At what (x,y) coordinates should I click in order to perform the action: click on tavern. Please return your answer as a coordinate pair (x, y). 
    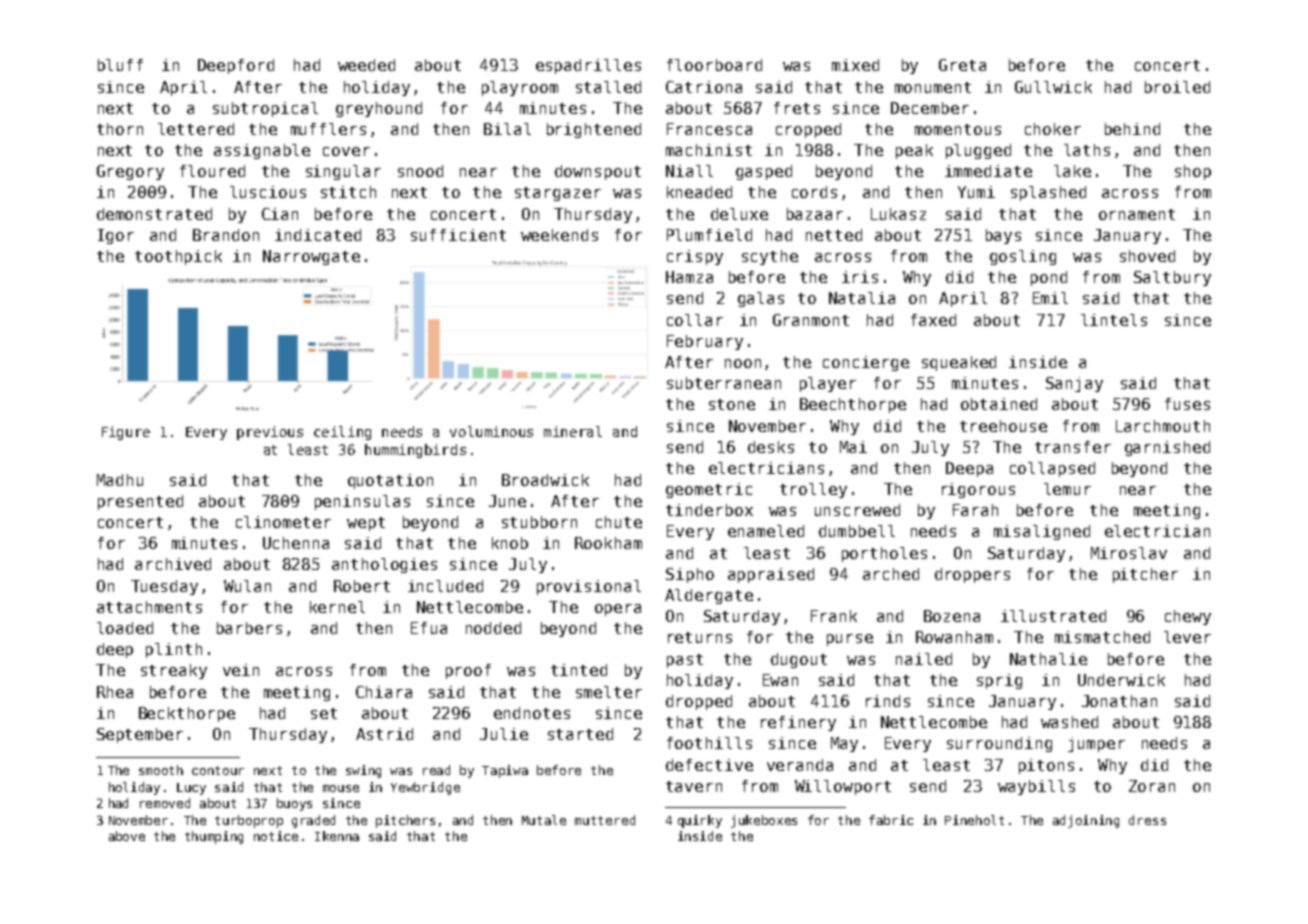
    Looking at the image, I should click on (694, 786).
